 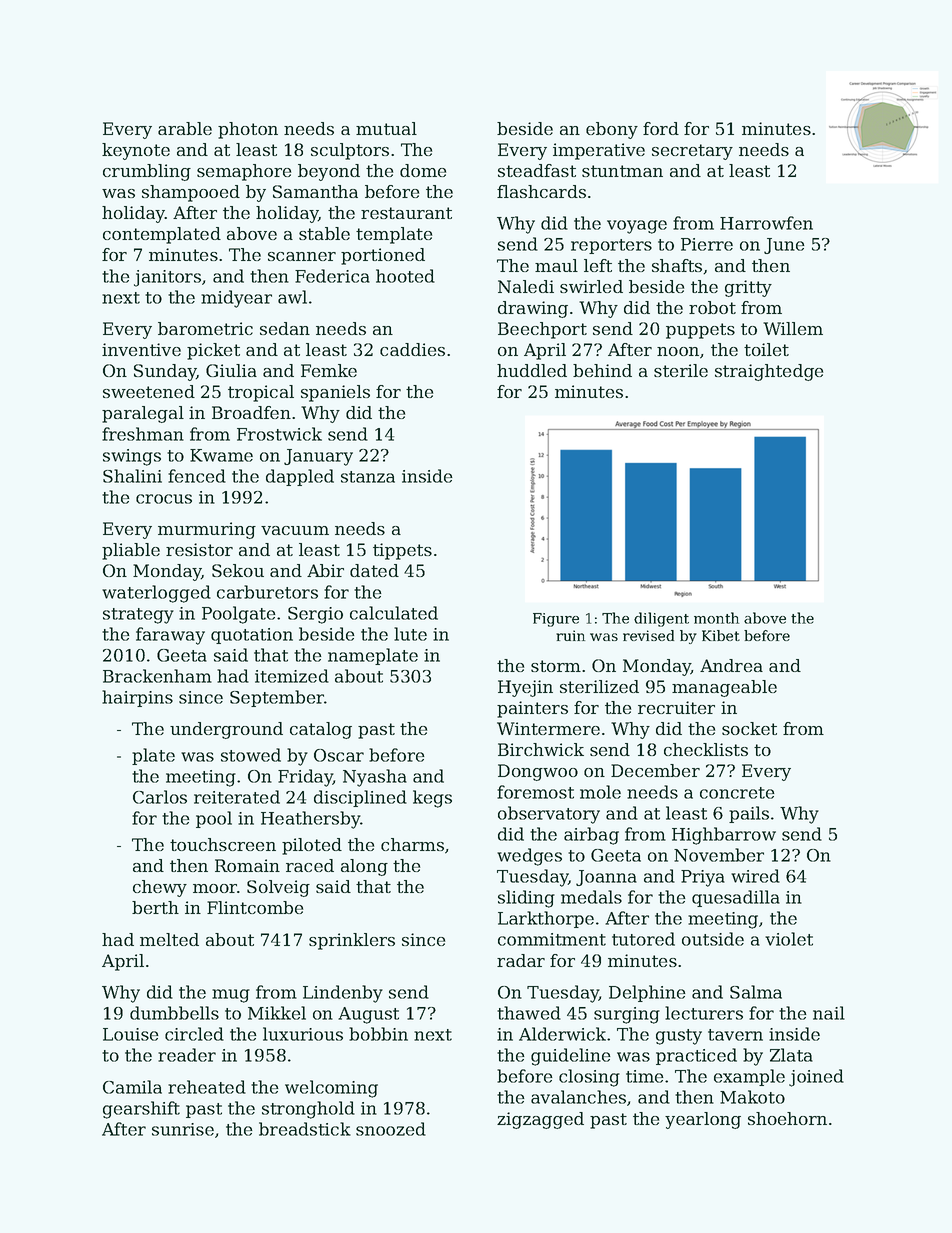 I want to click on zigzagged, so click(x=540, y=1120).
